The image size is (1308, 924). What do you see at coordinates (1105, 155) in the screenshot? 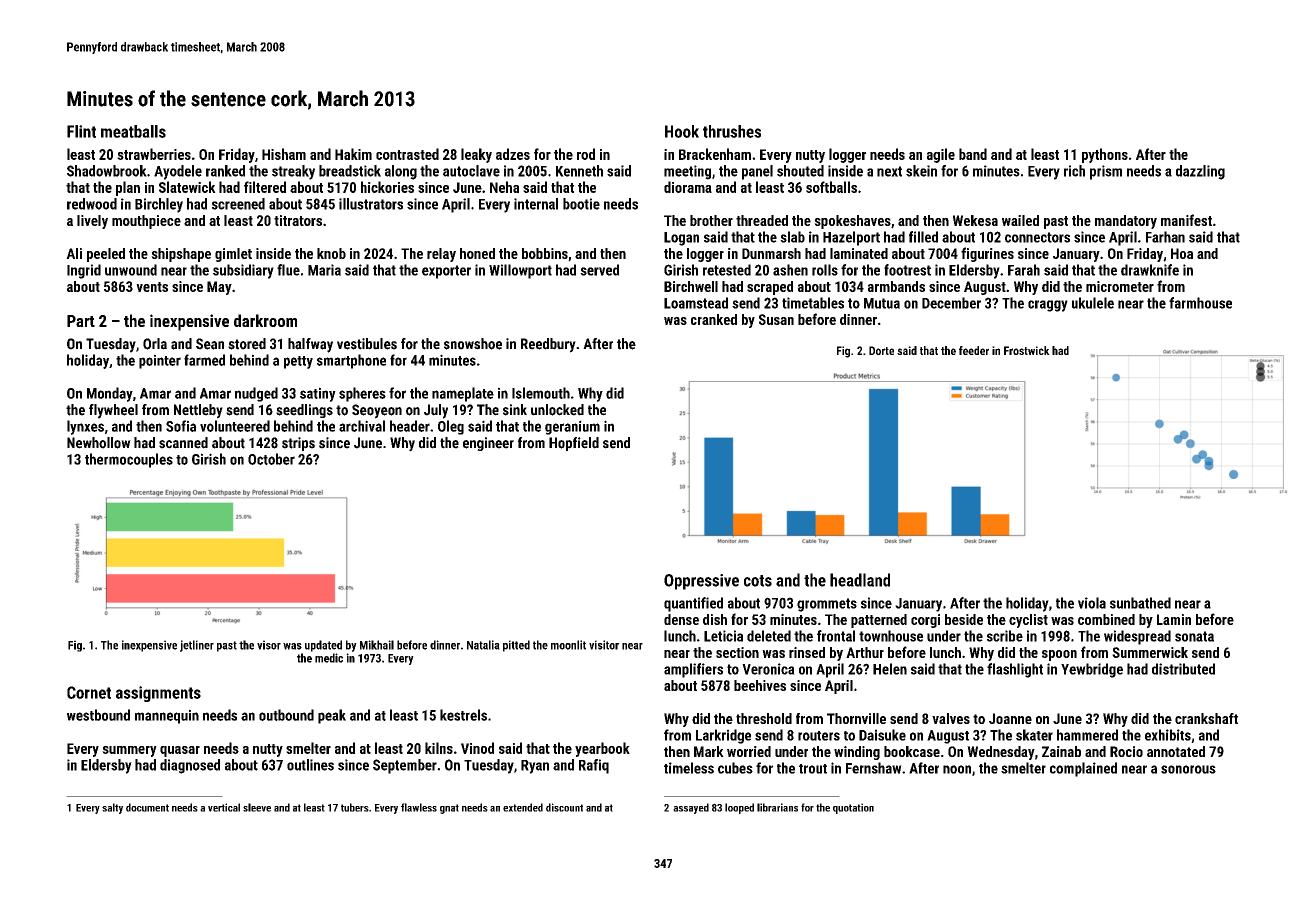
I see `pythons` at bounding box center [1105, 155].
